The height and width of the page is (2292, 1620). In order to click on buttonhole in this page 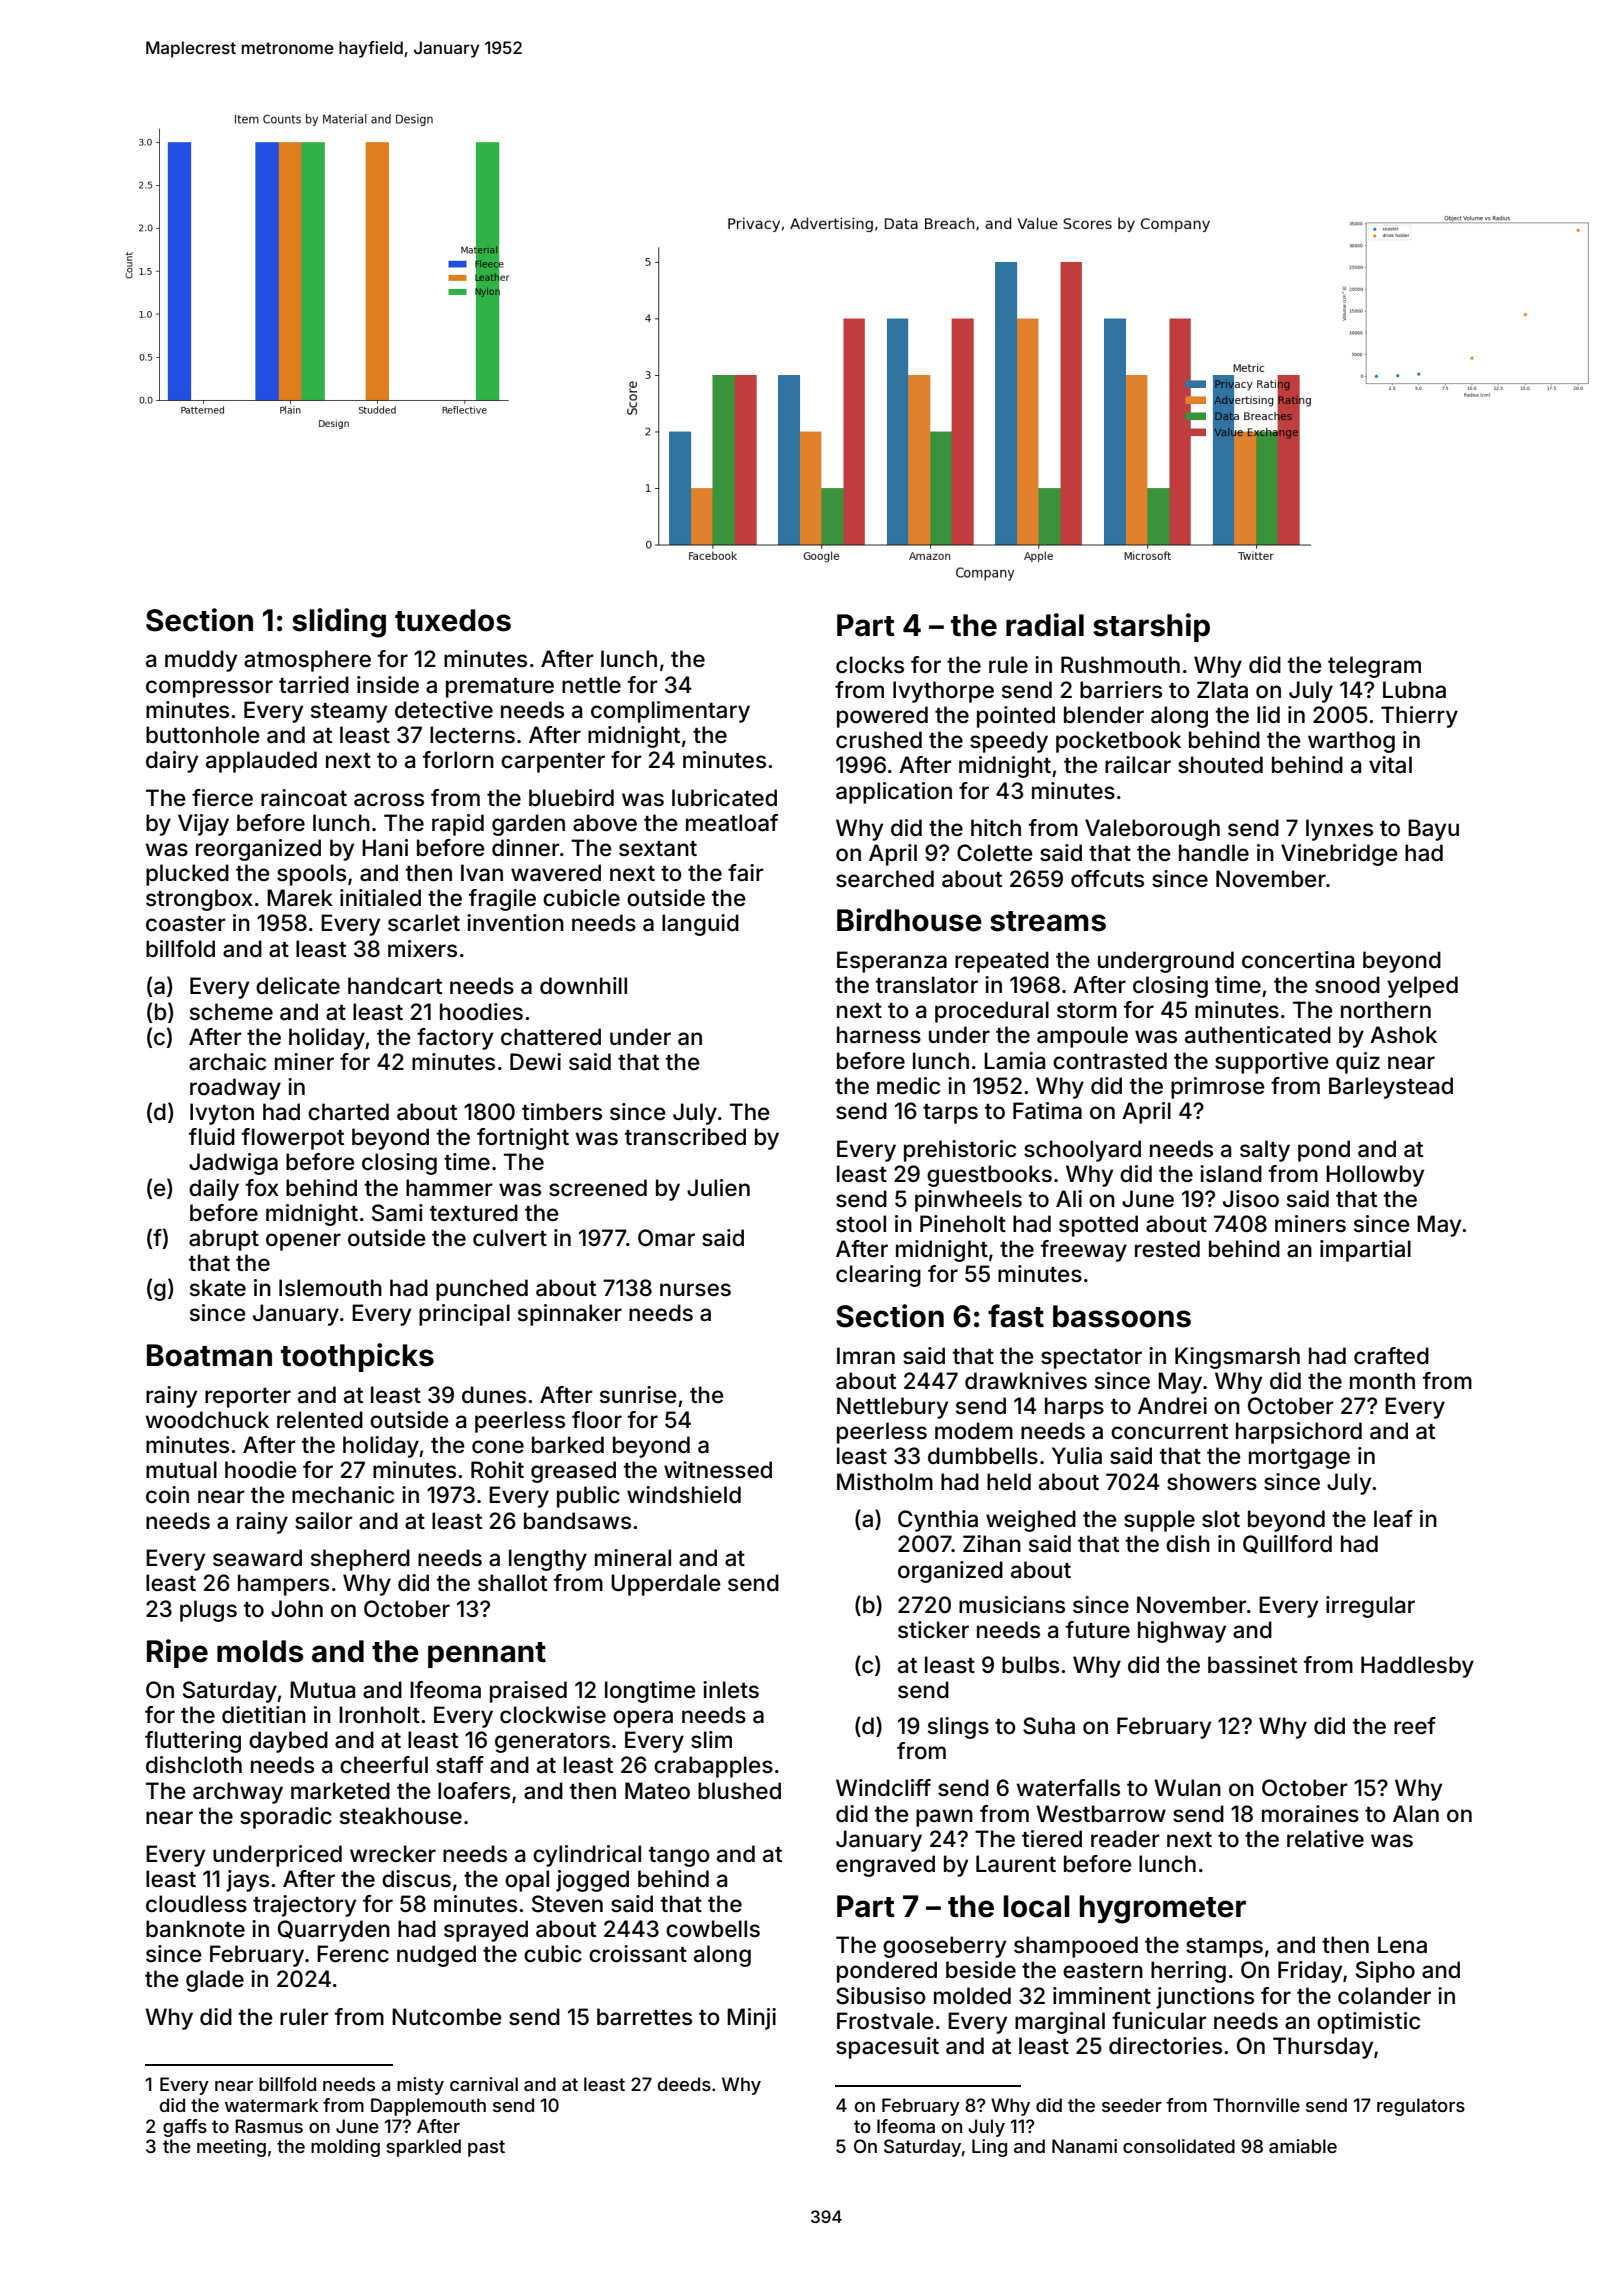, I will do `click(203, 735)`.
